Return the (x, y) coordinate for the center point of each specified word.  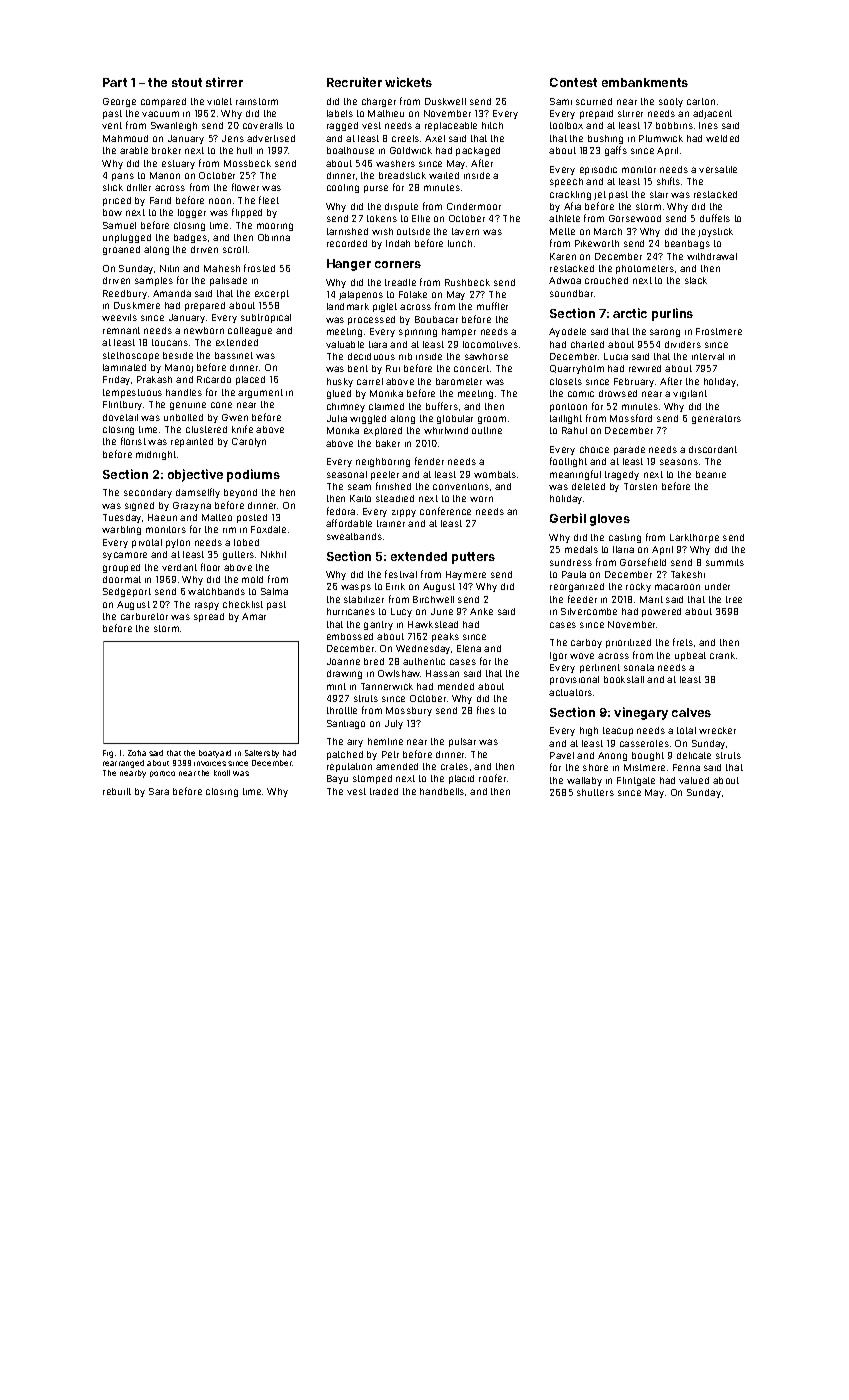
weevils (119, 317)
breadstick (402, 175)
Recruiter (354, 82)
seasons (679, 462)
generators (716, 419)
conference (445, 511)
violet (219, 101)
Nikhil (273, 554)
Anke (481, 611)
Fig (108, 754)
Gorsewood (635, 218)
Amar (254, 616)
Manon (165, 175)
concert (471, 368)
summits (725, 562)
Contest (573, 82)
